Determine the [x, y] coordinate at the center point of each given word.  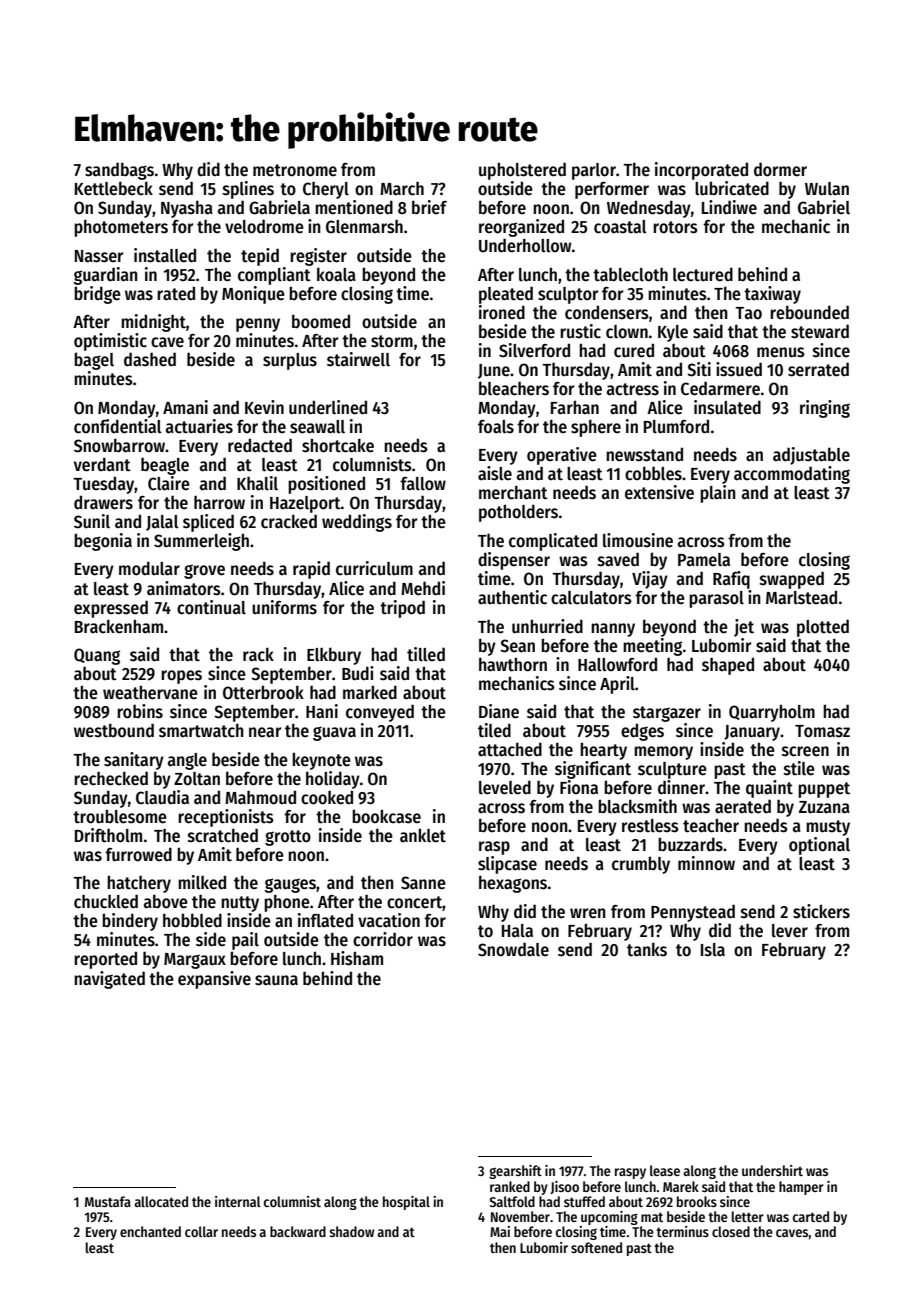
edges [642, 732]
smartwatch [201, 730]
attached [510, 749]
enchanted [150, 1231]
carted [811, 1216]
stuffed [584, 1201]
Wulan [827, 189]
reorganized [521, 228]
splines [248, 190]
